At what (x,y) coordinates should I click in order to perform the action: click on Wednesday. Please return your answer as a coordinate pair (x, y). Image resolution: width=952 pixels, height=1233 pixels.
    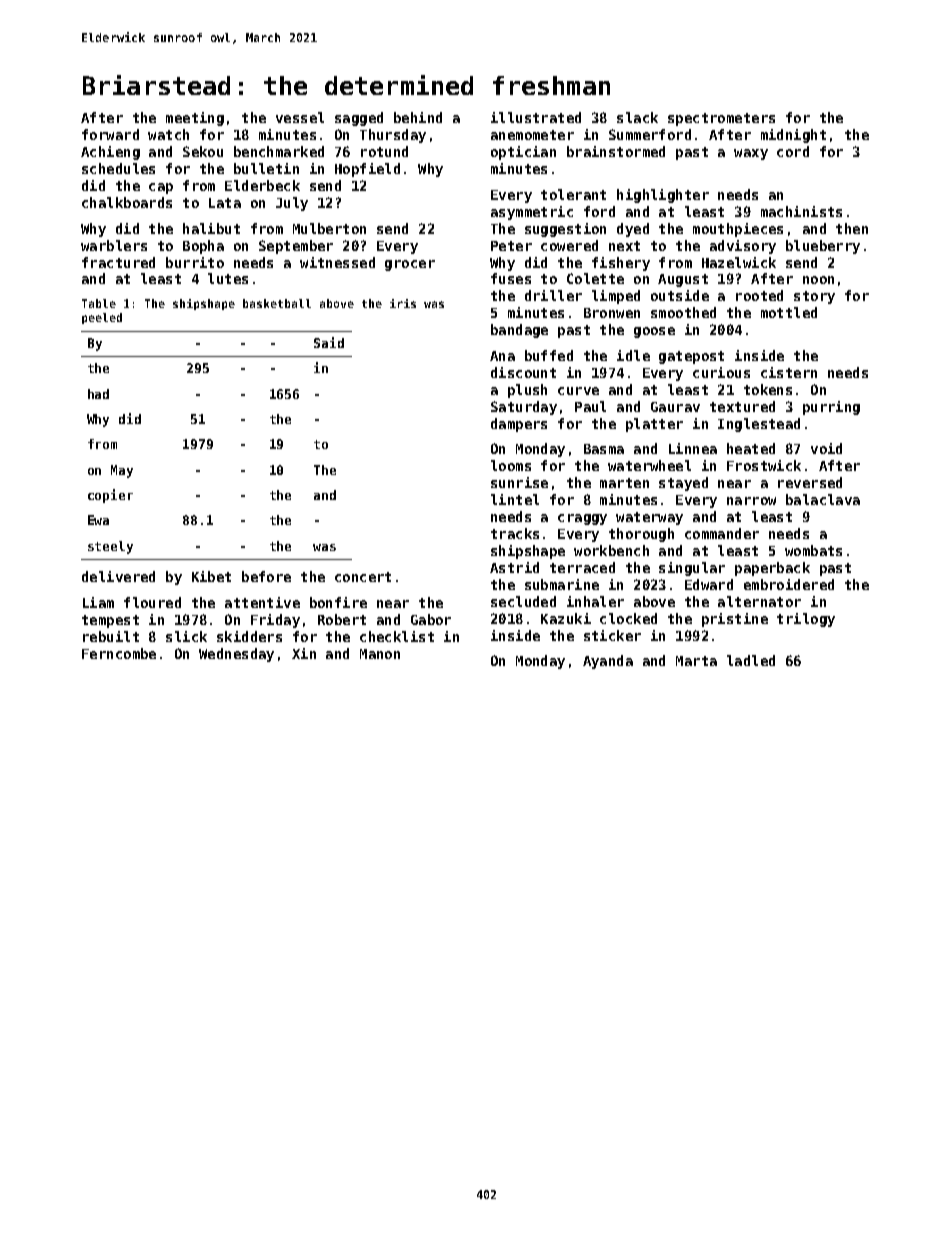
    Looking at the image, I should click on (236, 655).
